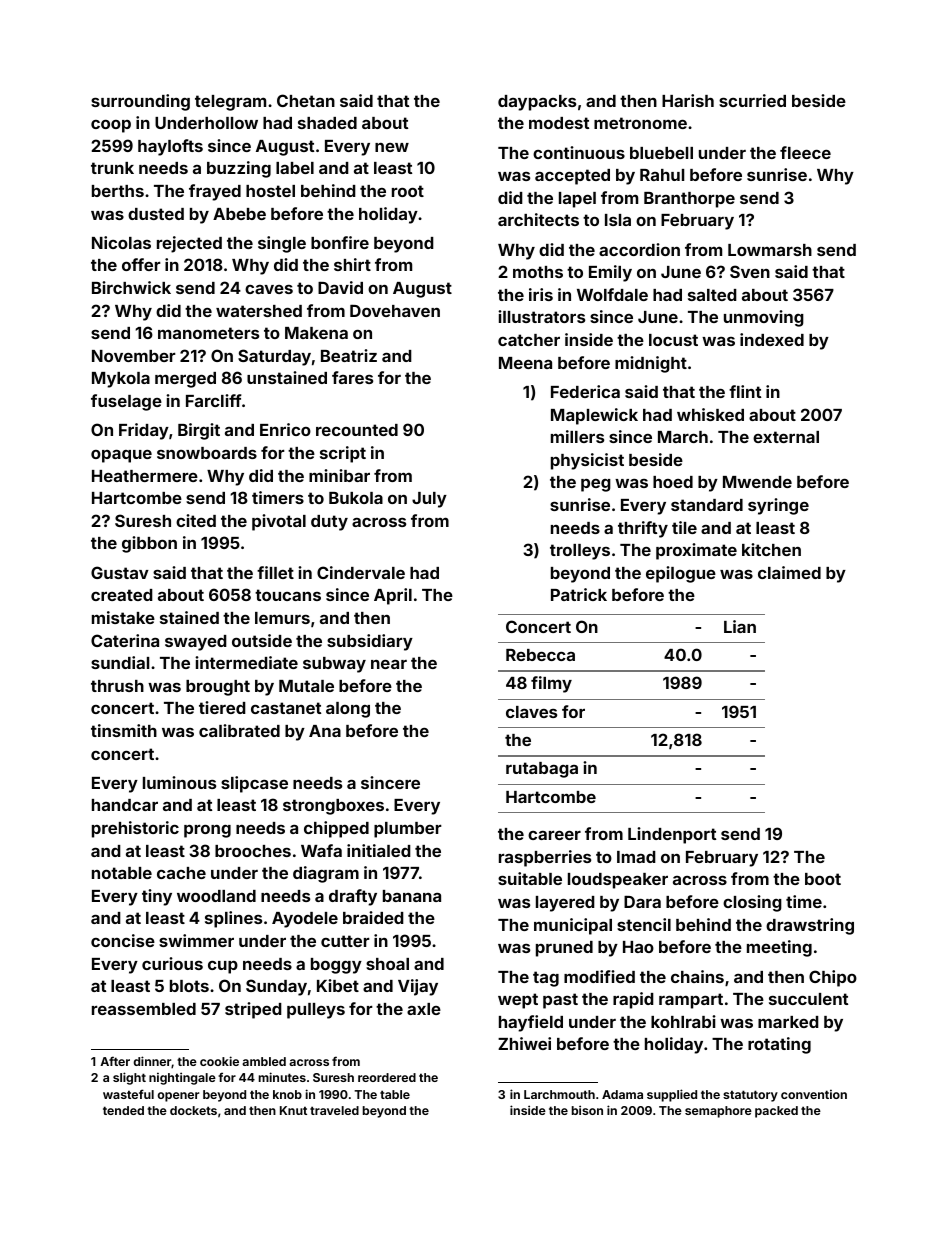  What do you see at coordinates (688, 100) in the screenshot?
I see `Harish` at bounding box center [688, 100].
